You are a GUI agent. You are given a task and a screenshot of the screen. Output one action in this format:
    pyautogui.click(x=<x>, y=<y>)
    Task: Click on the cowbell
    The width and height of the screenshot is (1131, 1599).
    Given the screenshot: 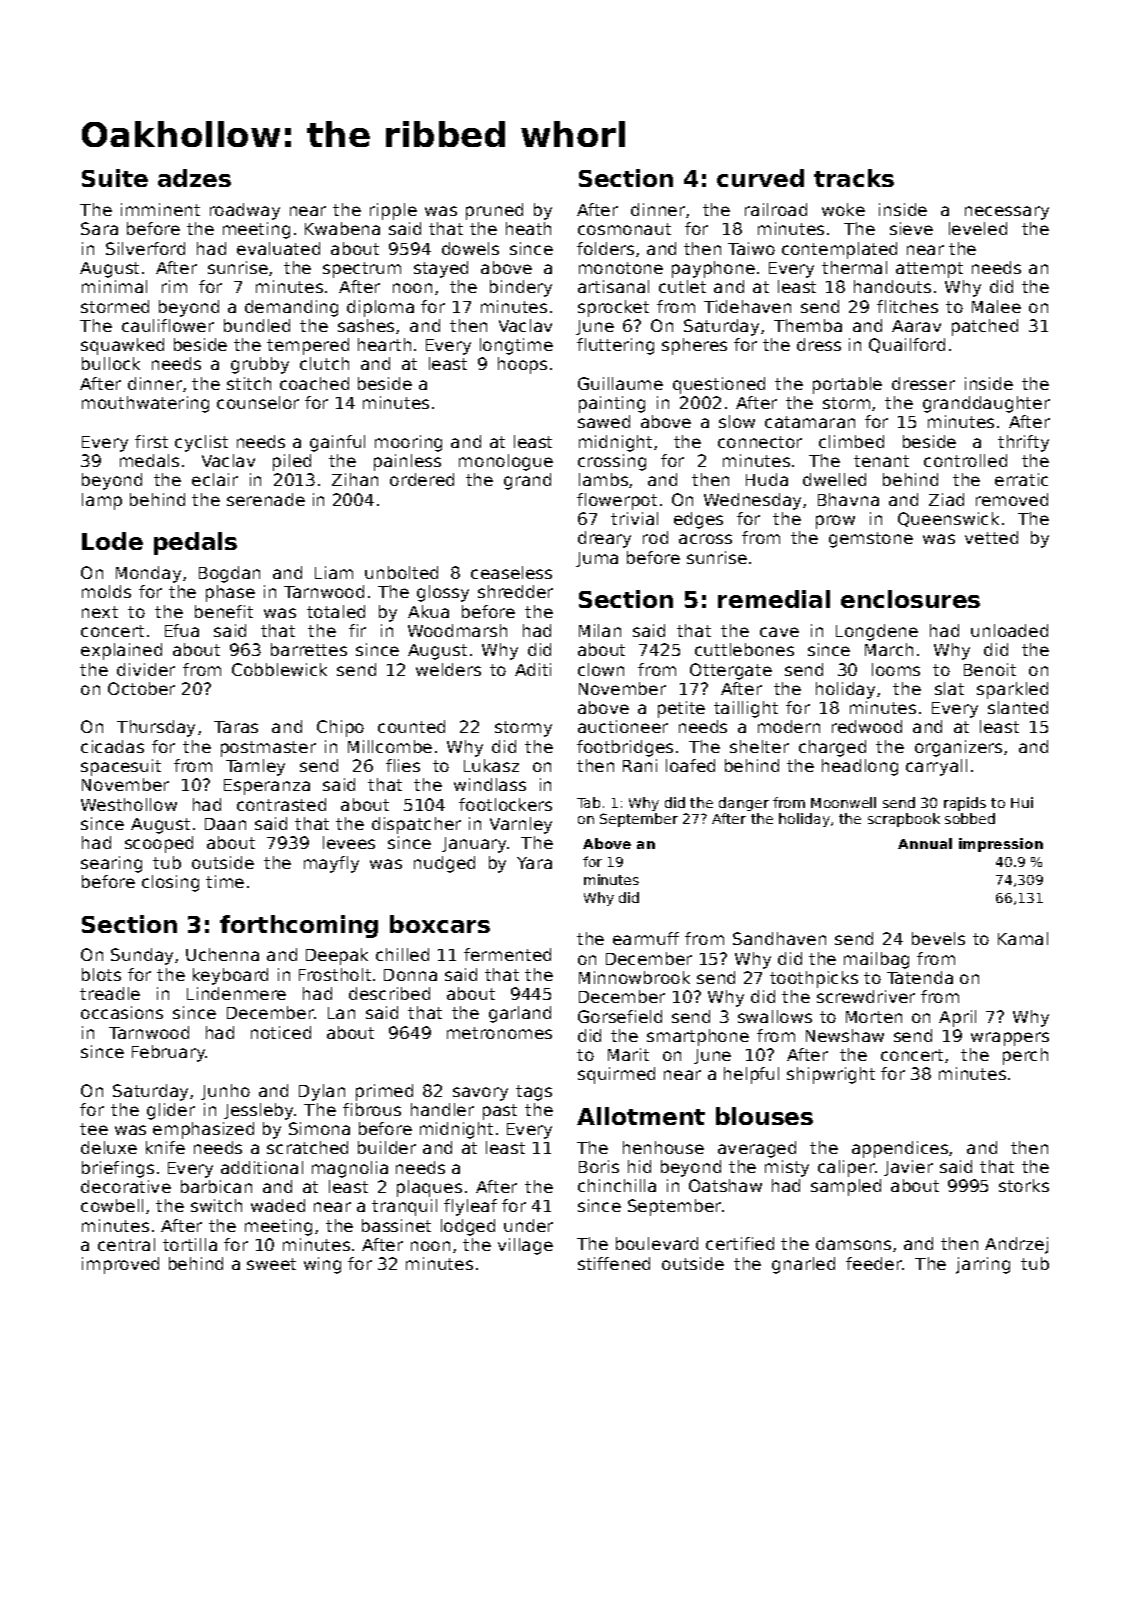 What is the action you would take?
    pyautogui.click(x=112, y=1205)
